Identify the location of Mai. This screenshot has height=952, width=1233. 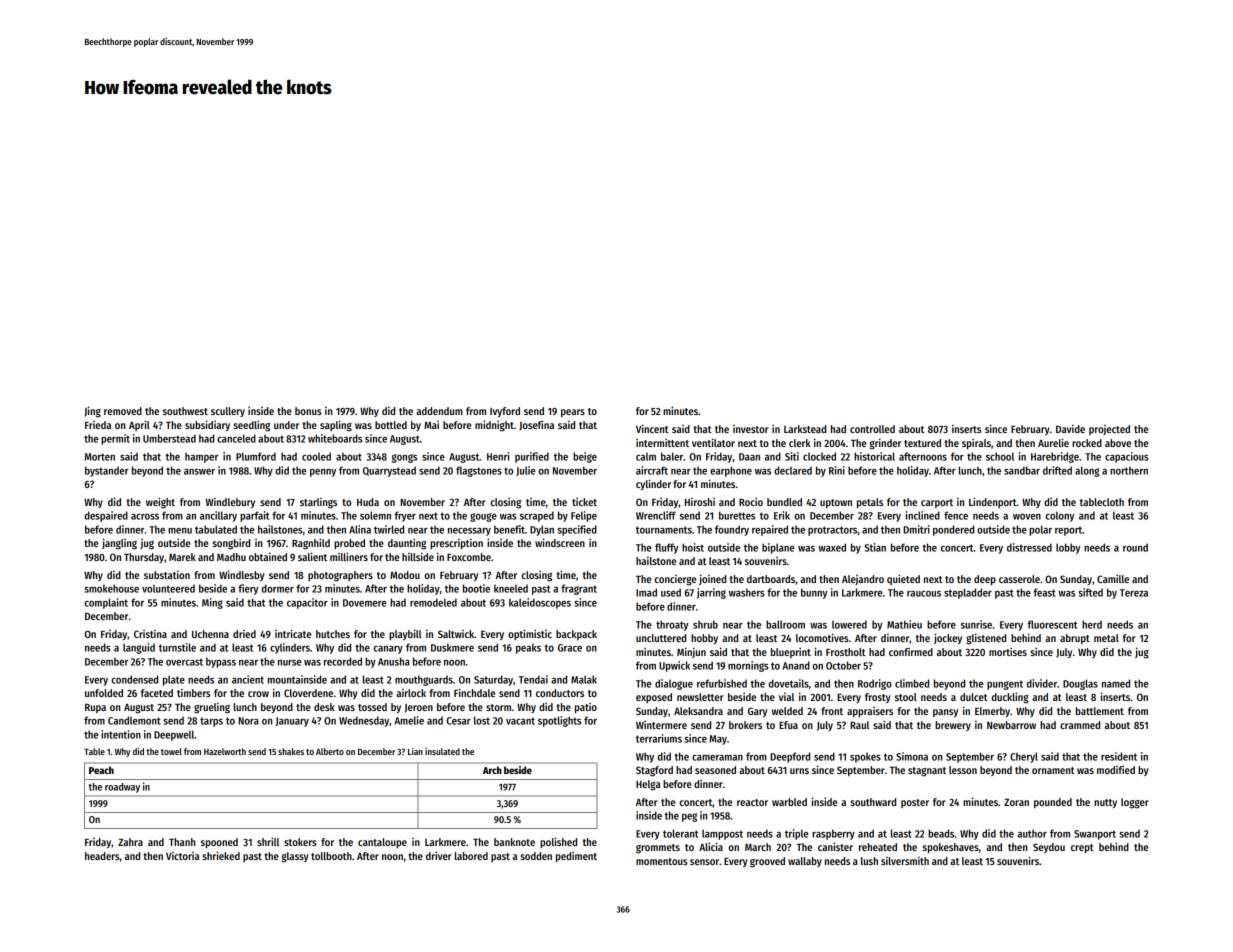
(431, 425).
